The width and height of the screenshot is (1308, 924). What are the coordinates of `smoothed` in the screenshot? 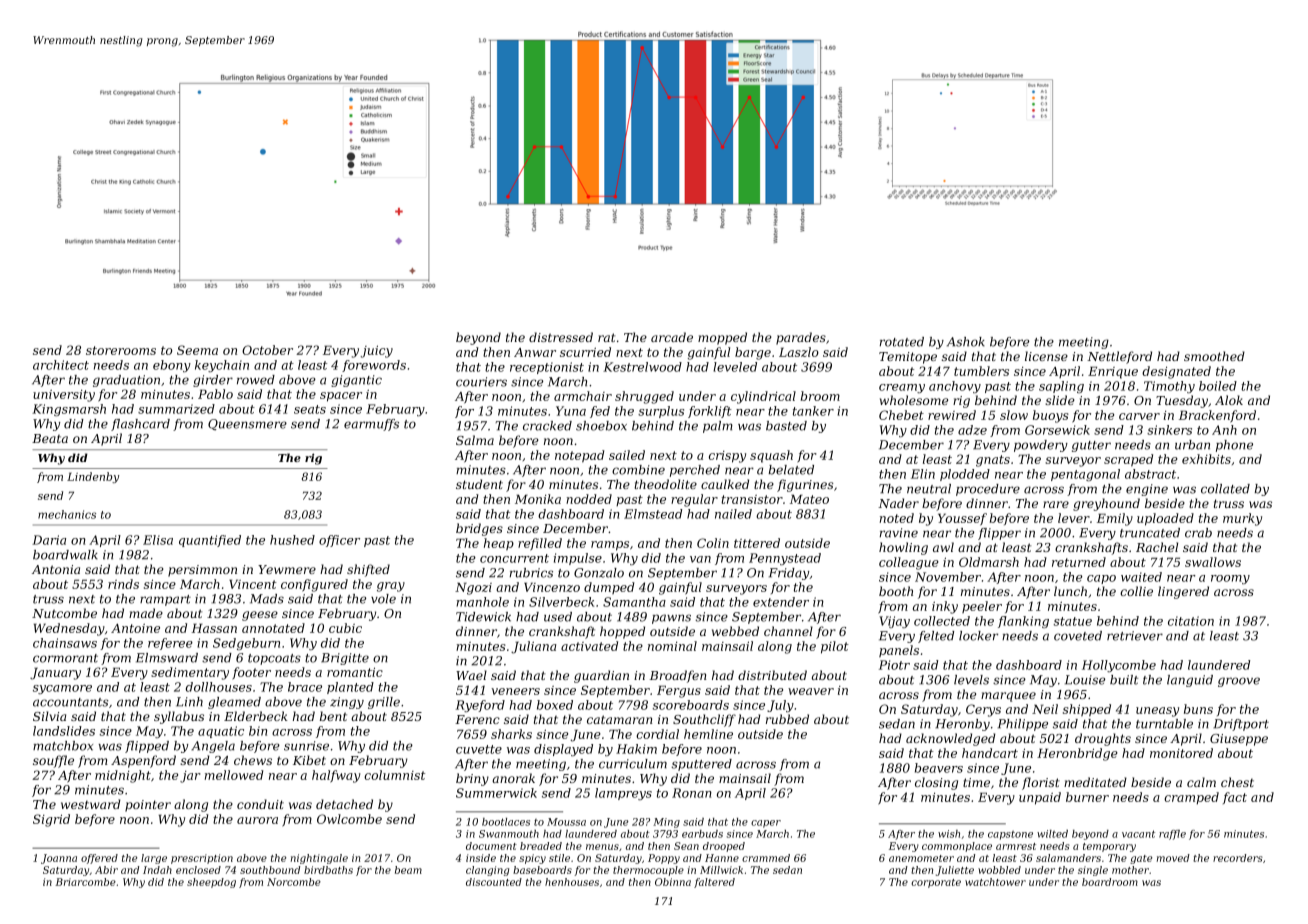 It's located at (1214, 356).
